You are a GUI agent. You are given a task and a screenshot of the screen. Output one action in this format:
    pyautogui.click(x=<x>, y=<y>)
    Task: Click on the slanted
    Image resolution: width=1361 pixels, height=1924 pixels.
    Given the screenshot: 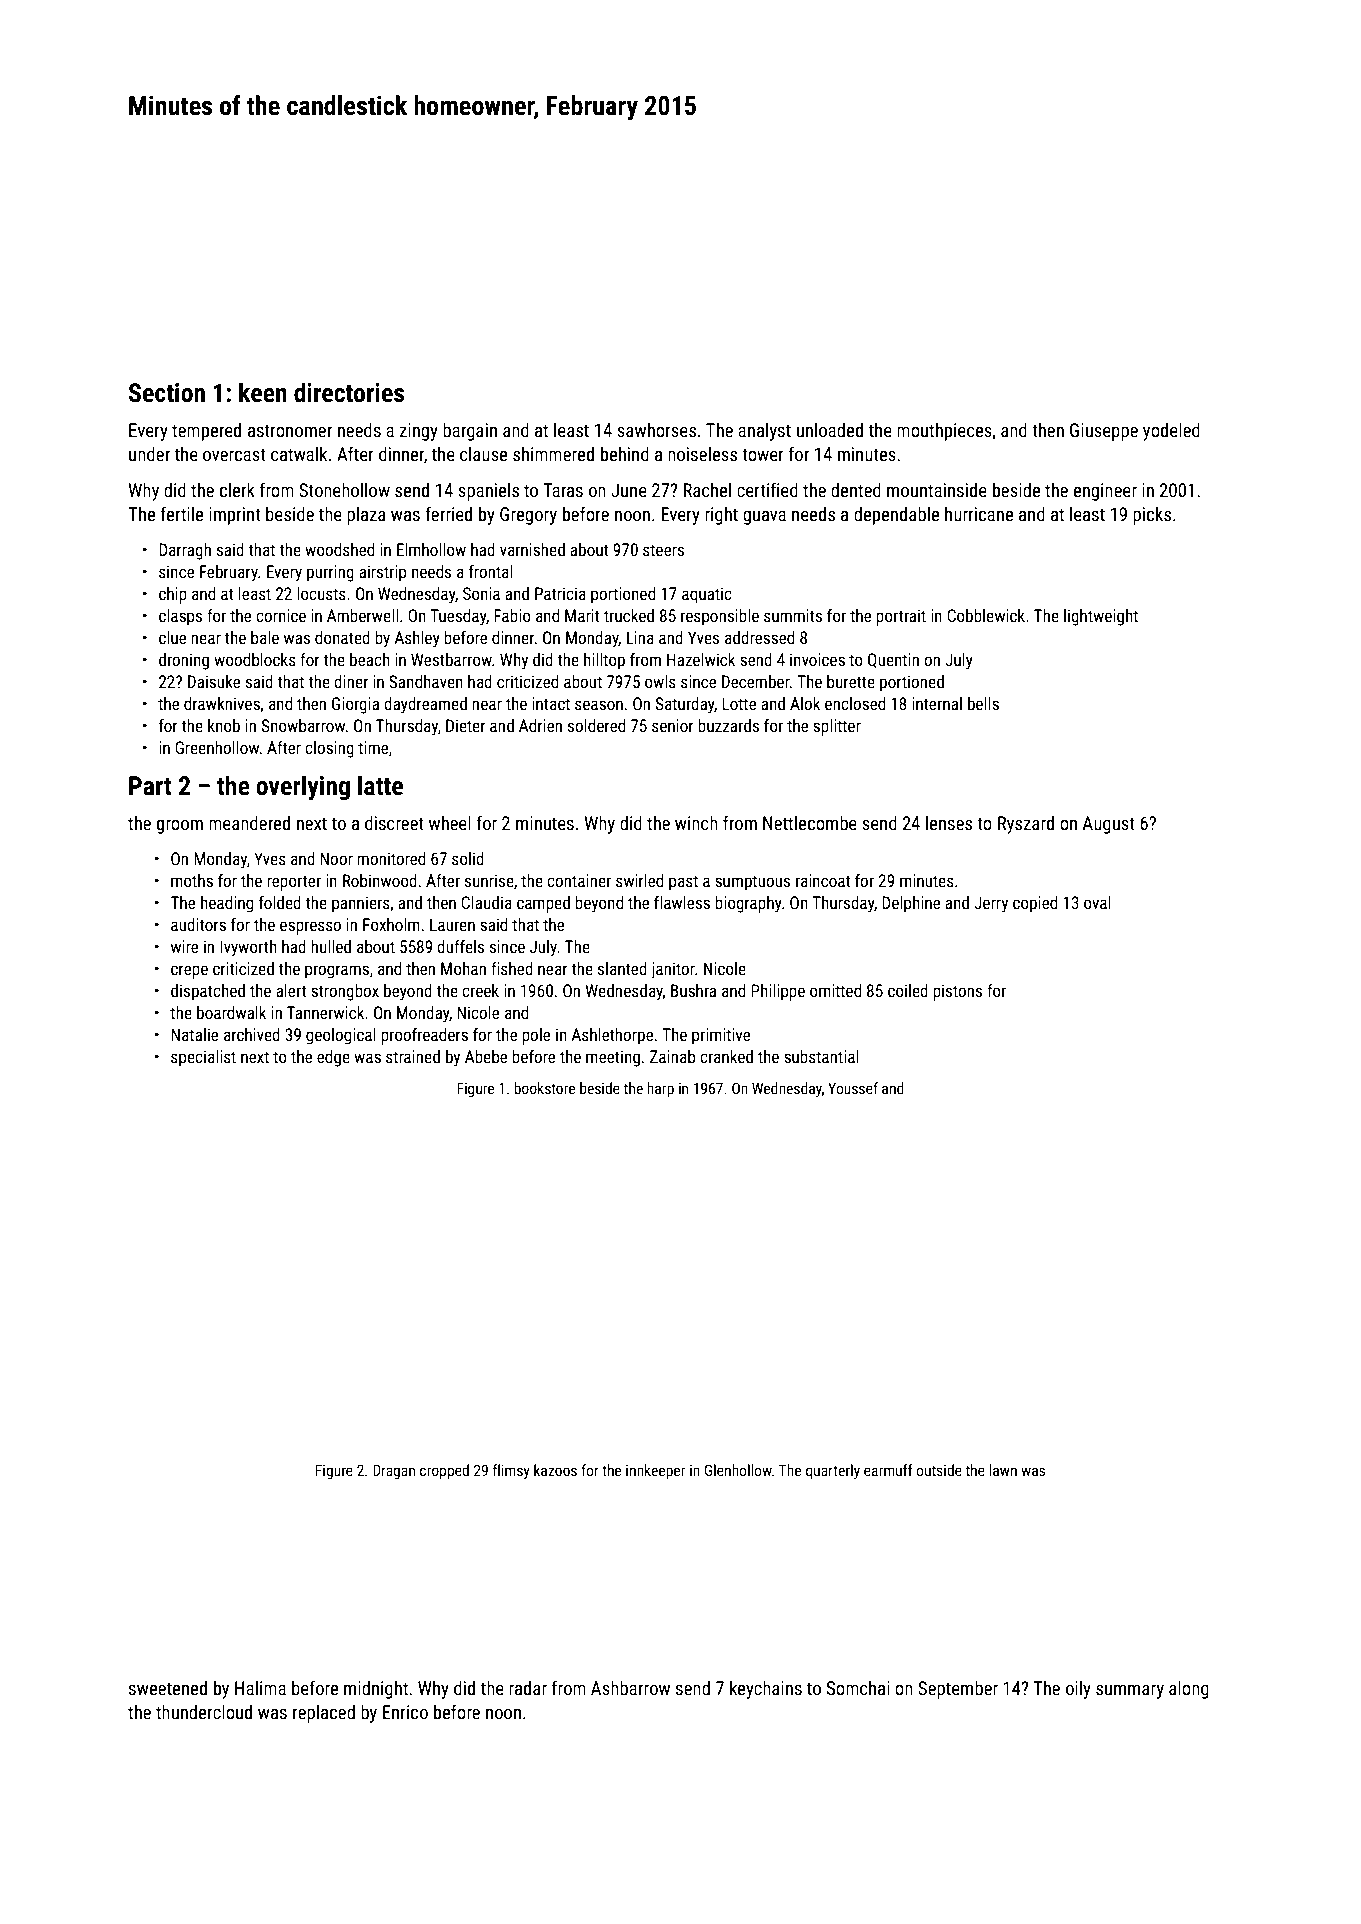 What is the action you would take?
    pyautogui.click(x=622, y=968)
